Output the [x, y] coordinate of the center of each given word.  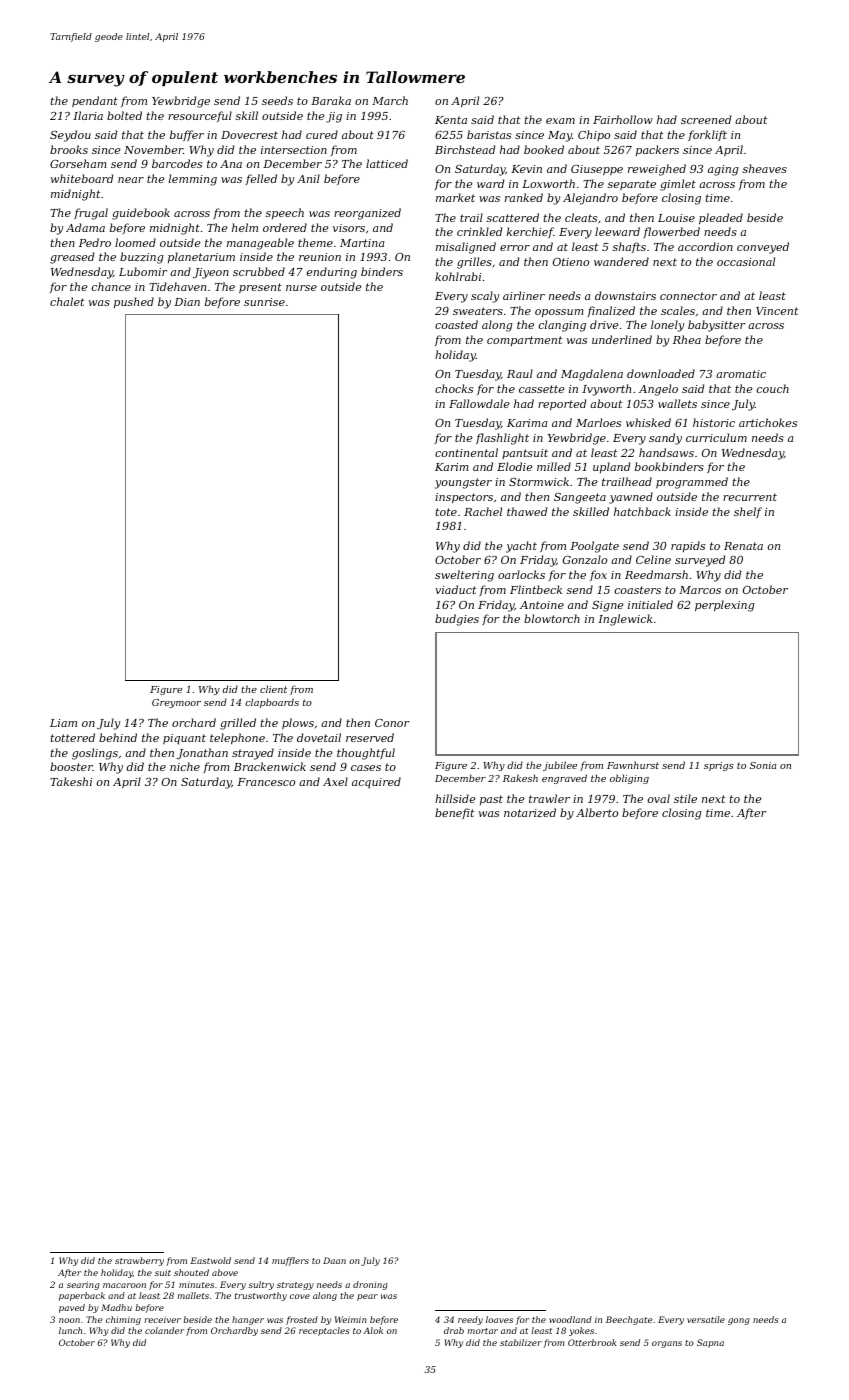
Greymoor [176, 703]
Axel [335, 781]
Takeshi [71, 781]
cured [322, 134]
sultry [261, 1285]
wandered [621, 261]
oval [659, 798]
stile [685, 798]
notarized [530, 812]
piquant [184, 739]
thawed [527, 511]
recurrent [750, 497]
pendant [95, 101]
